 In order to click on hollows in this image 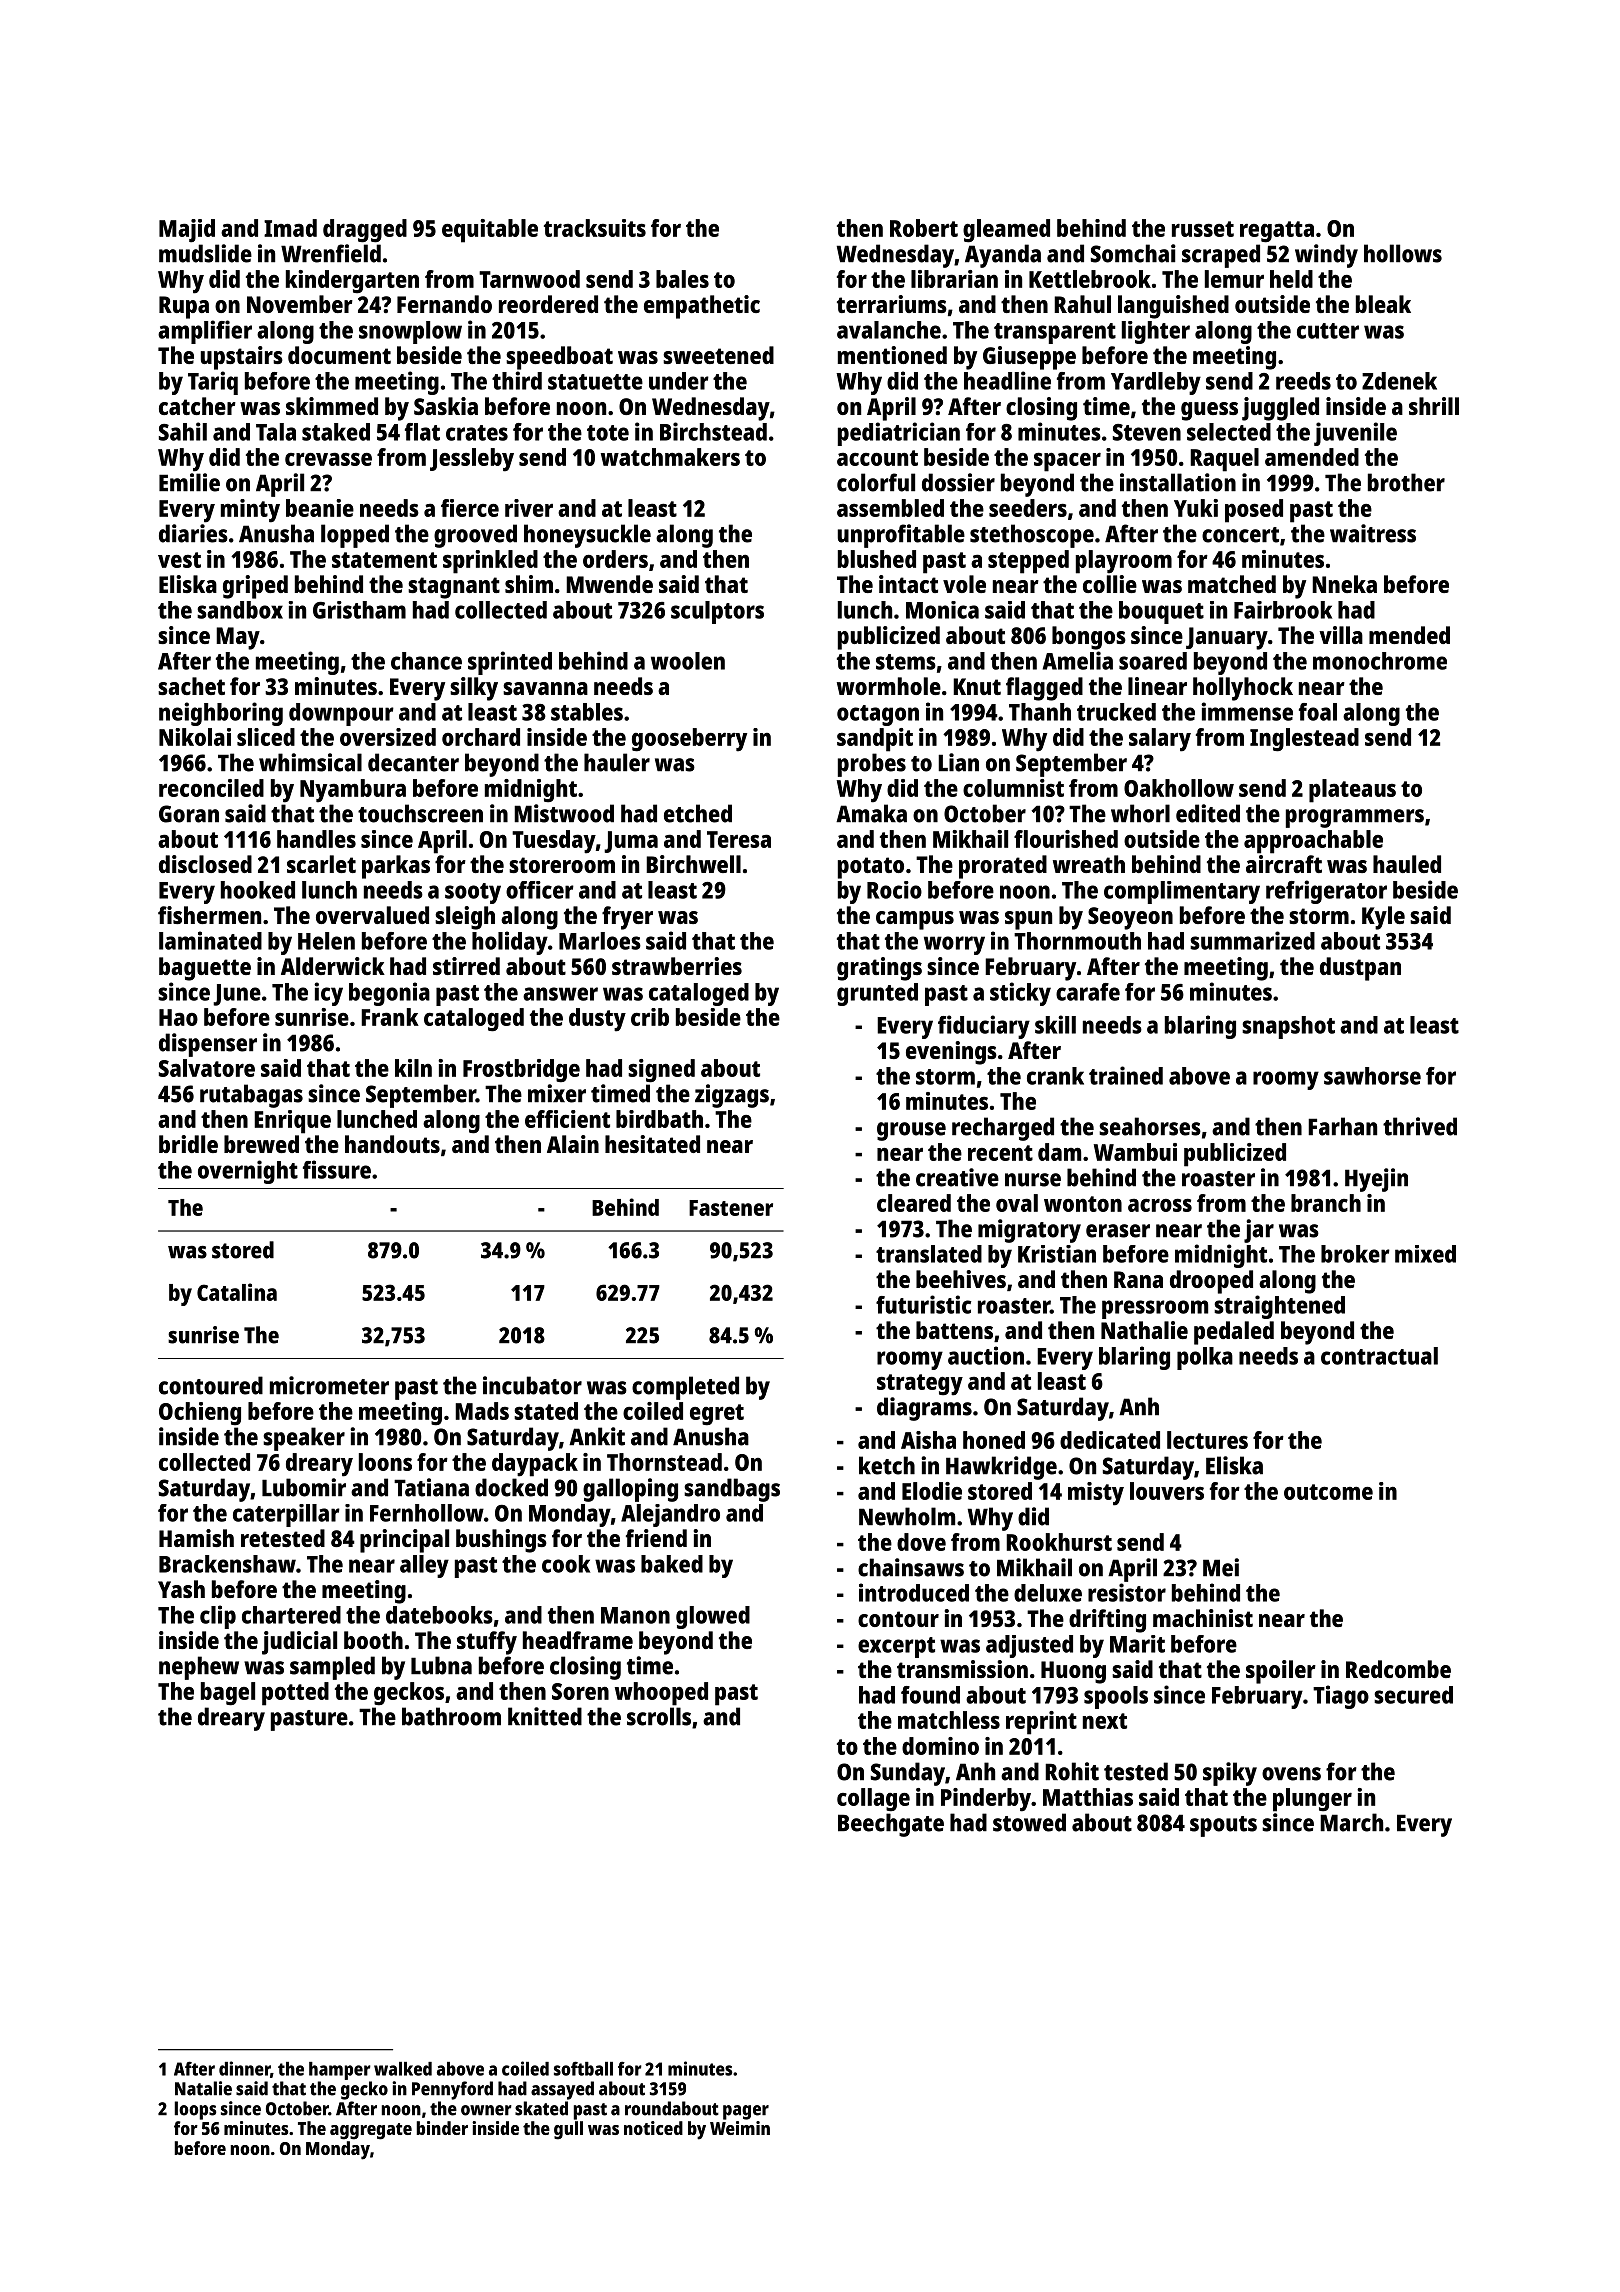, I will do `click(1403, 253)`.
